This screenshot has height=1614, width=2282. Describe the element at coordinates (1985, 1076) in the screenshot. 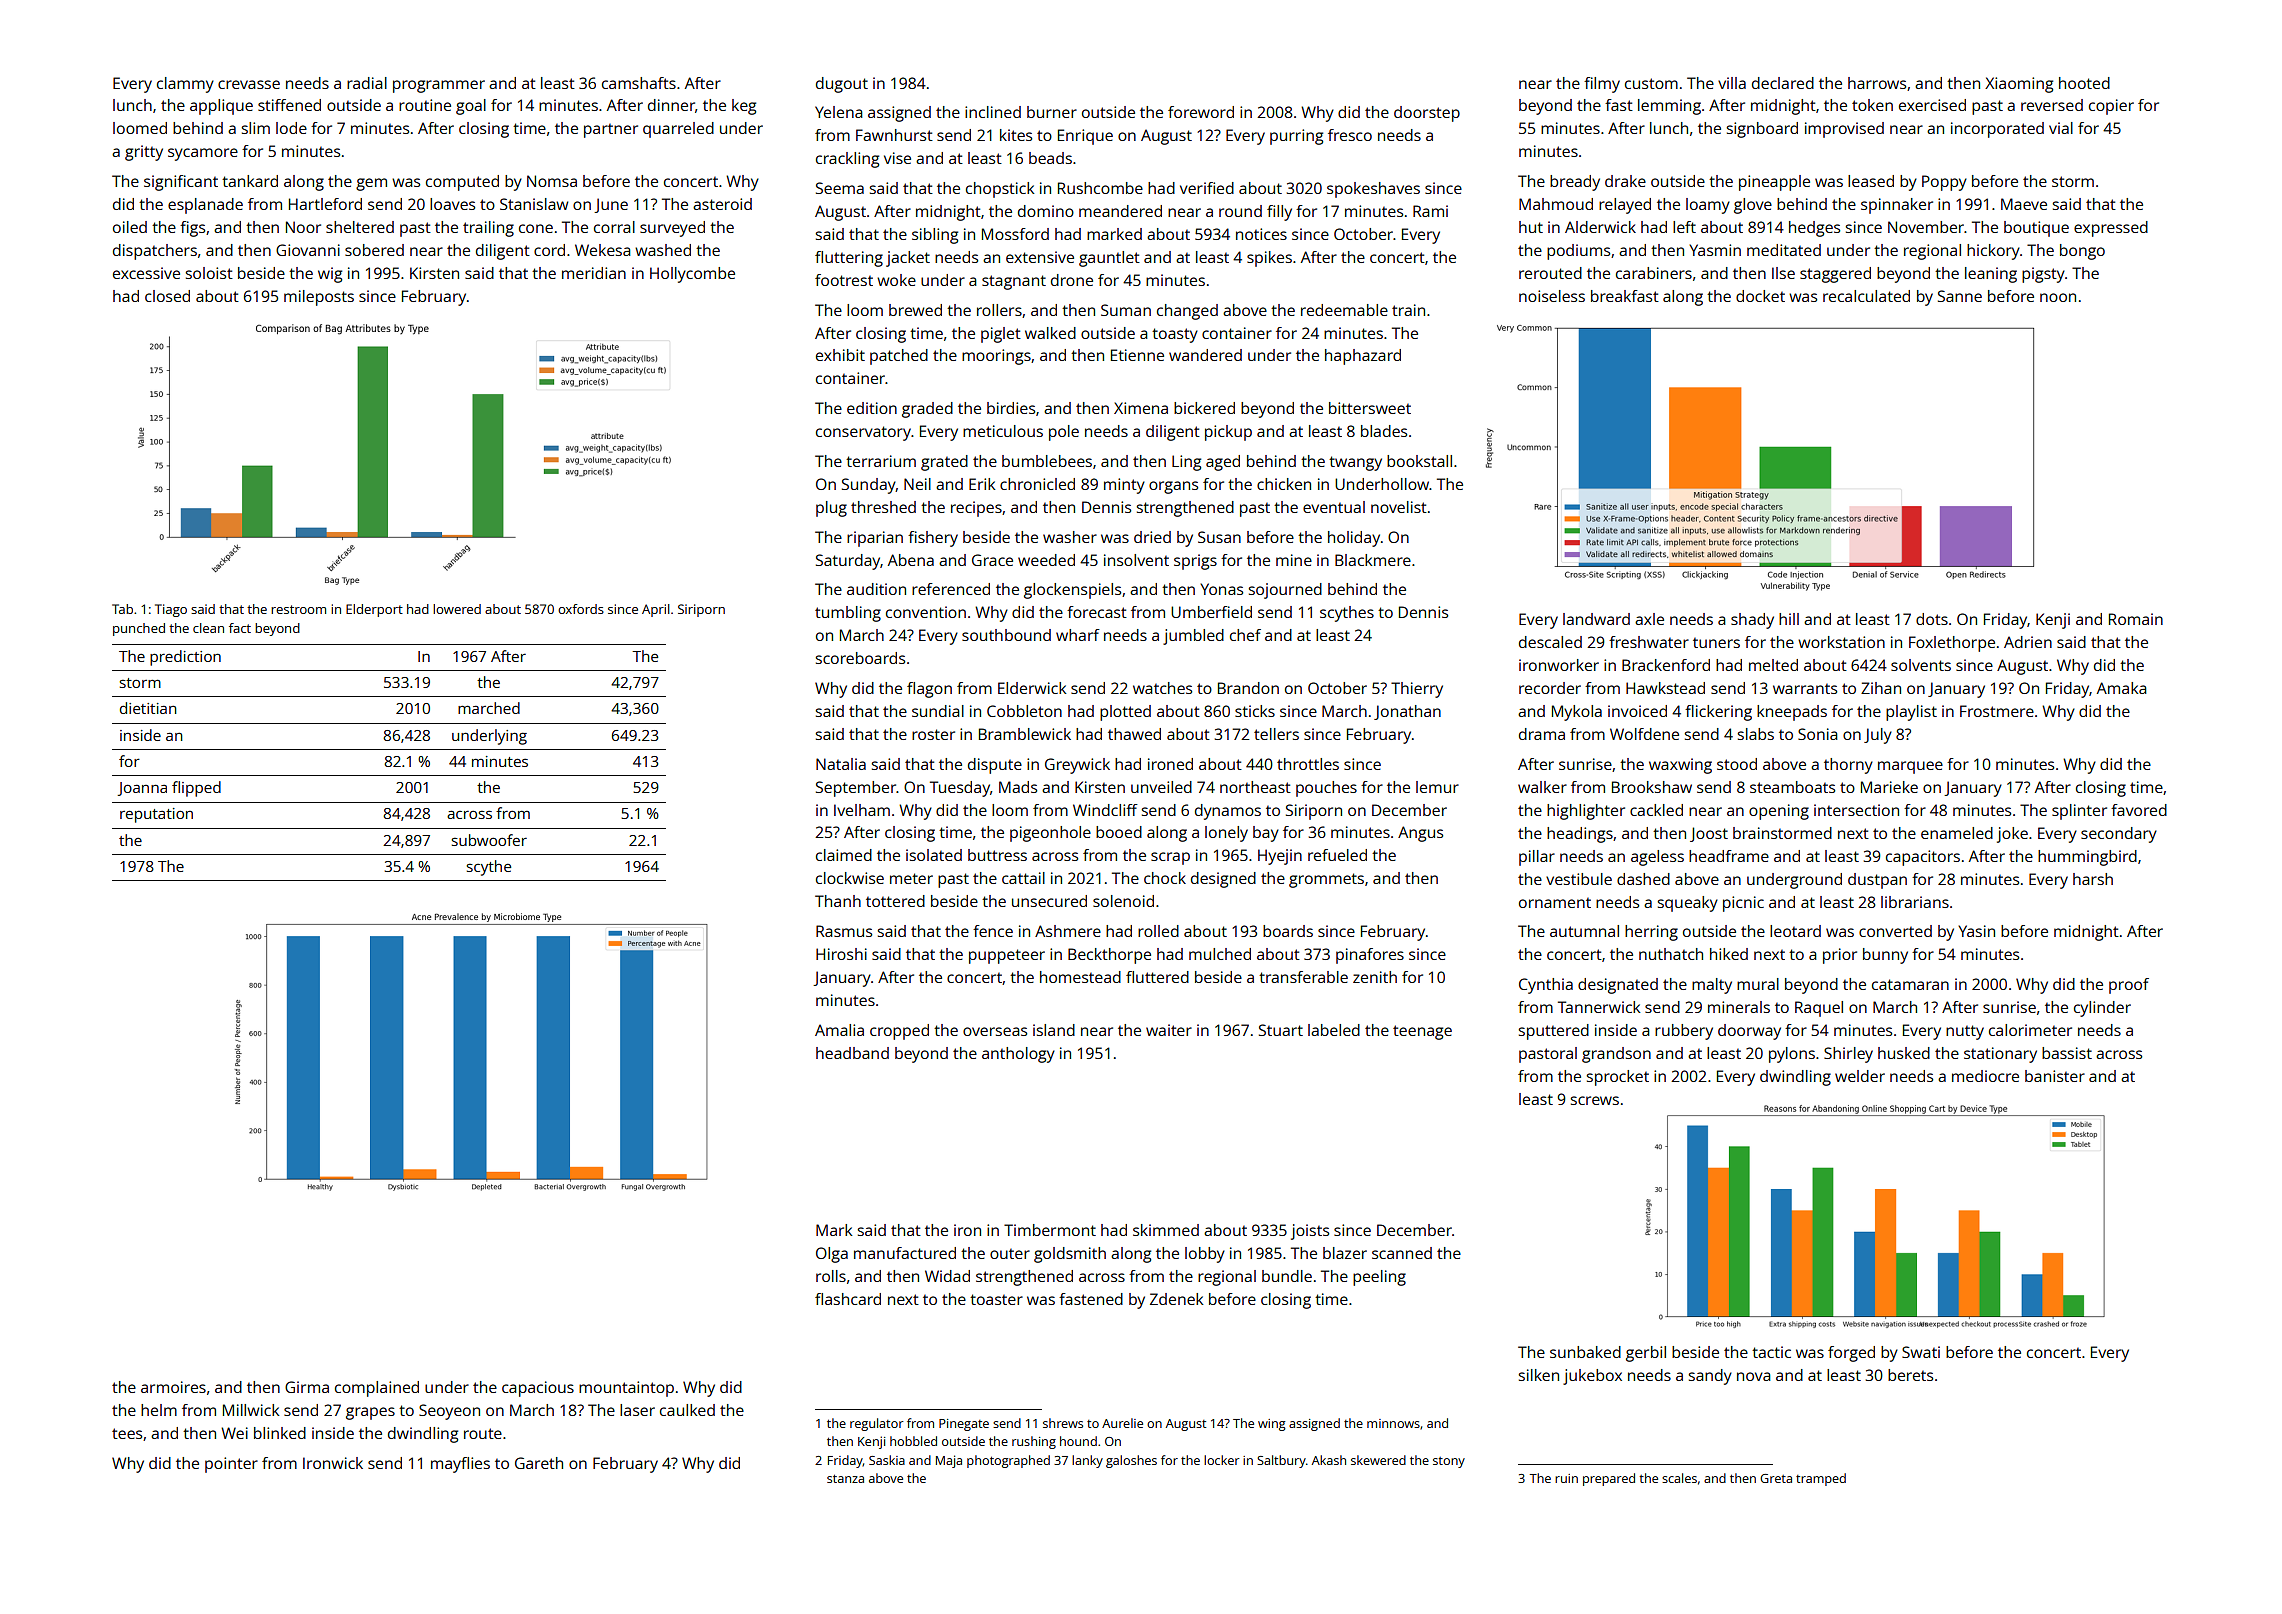

I see `mediocre` at that location.
